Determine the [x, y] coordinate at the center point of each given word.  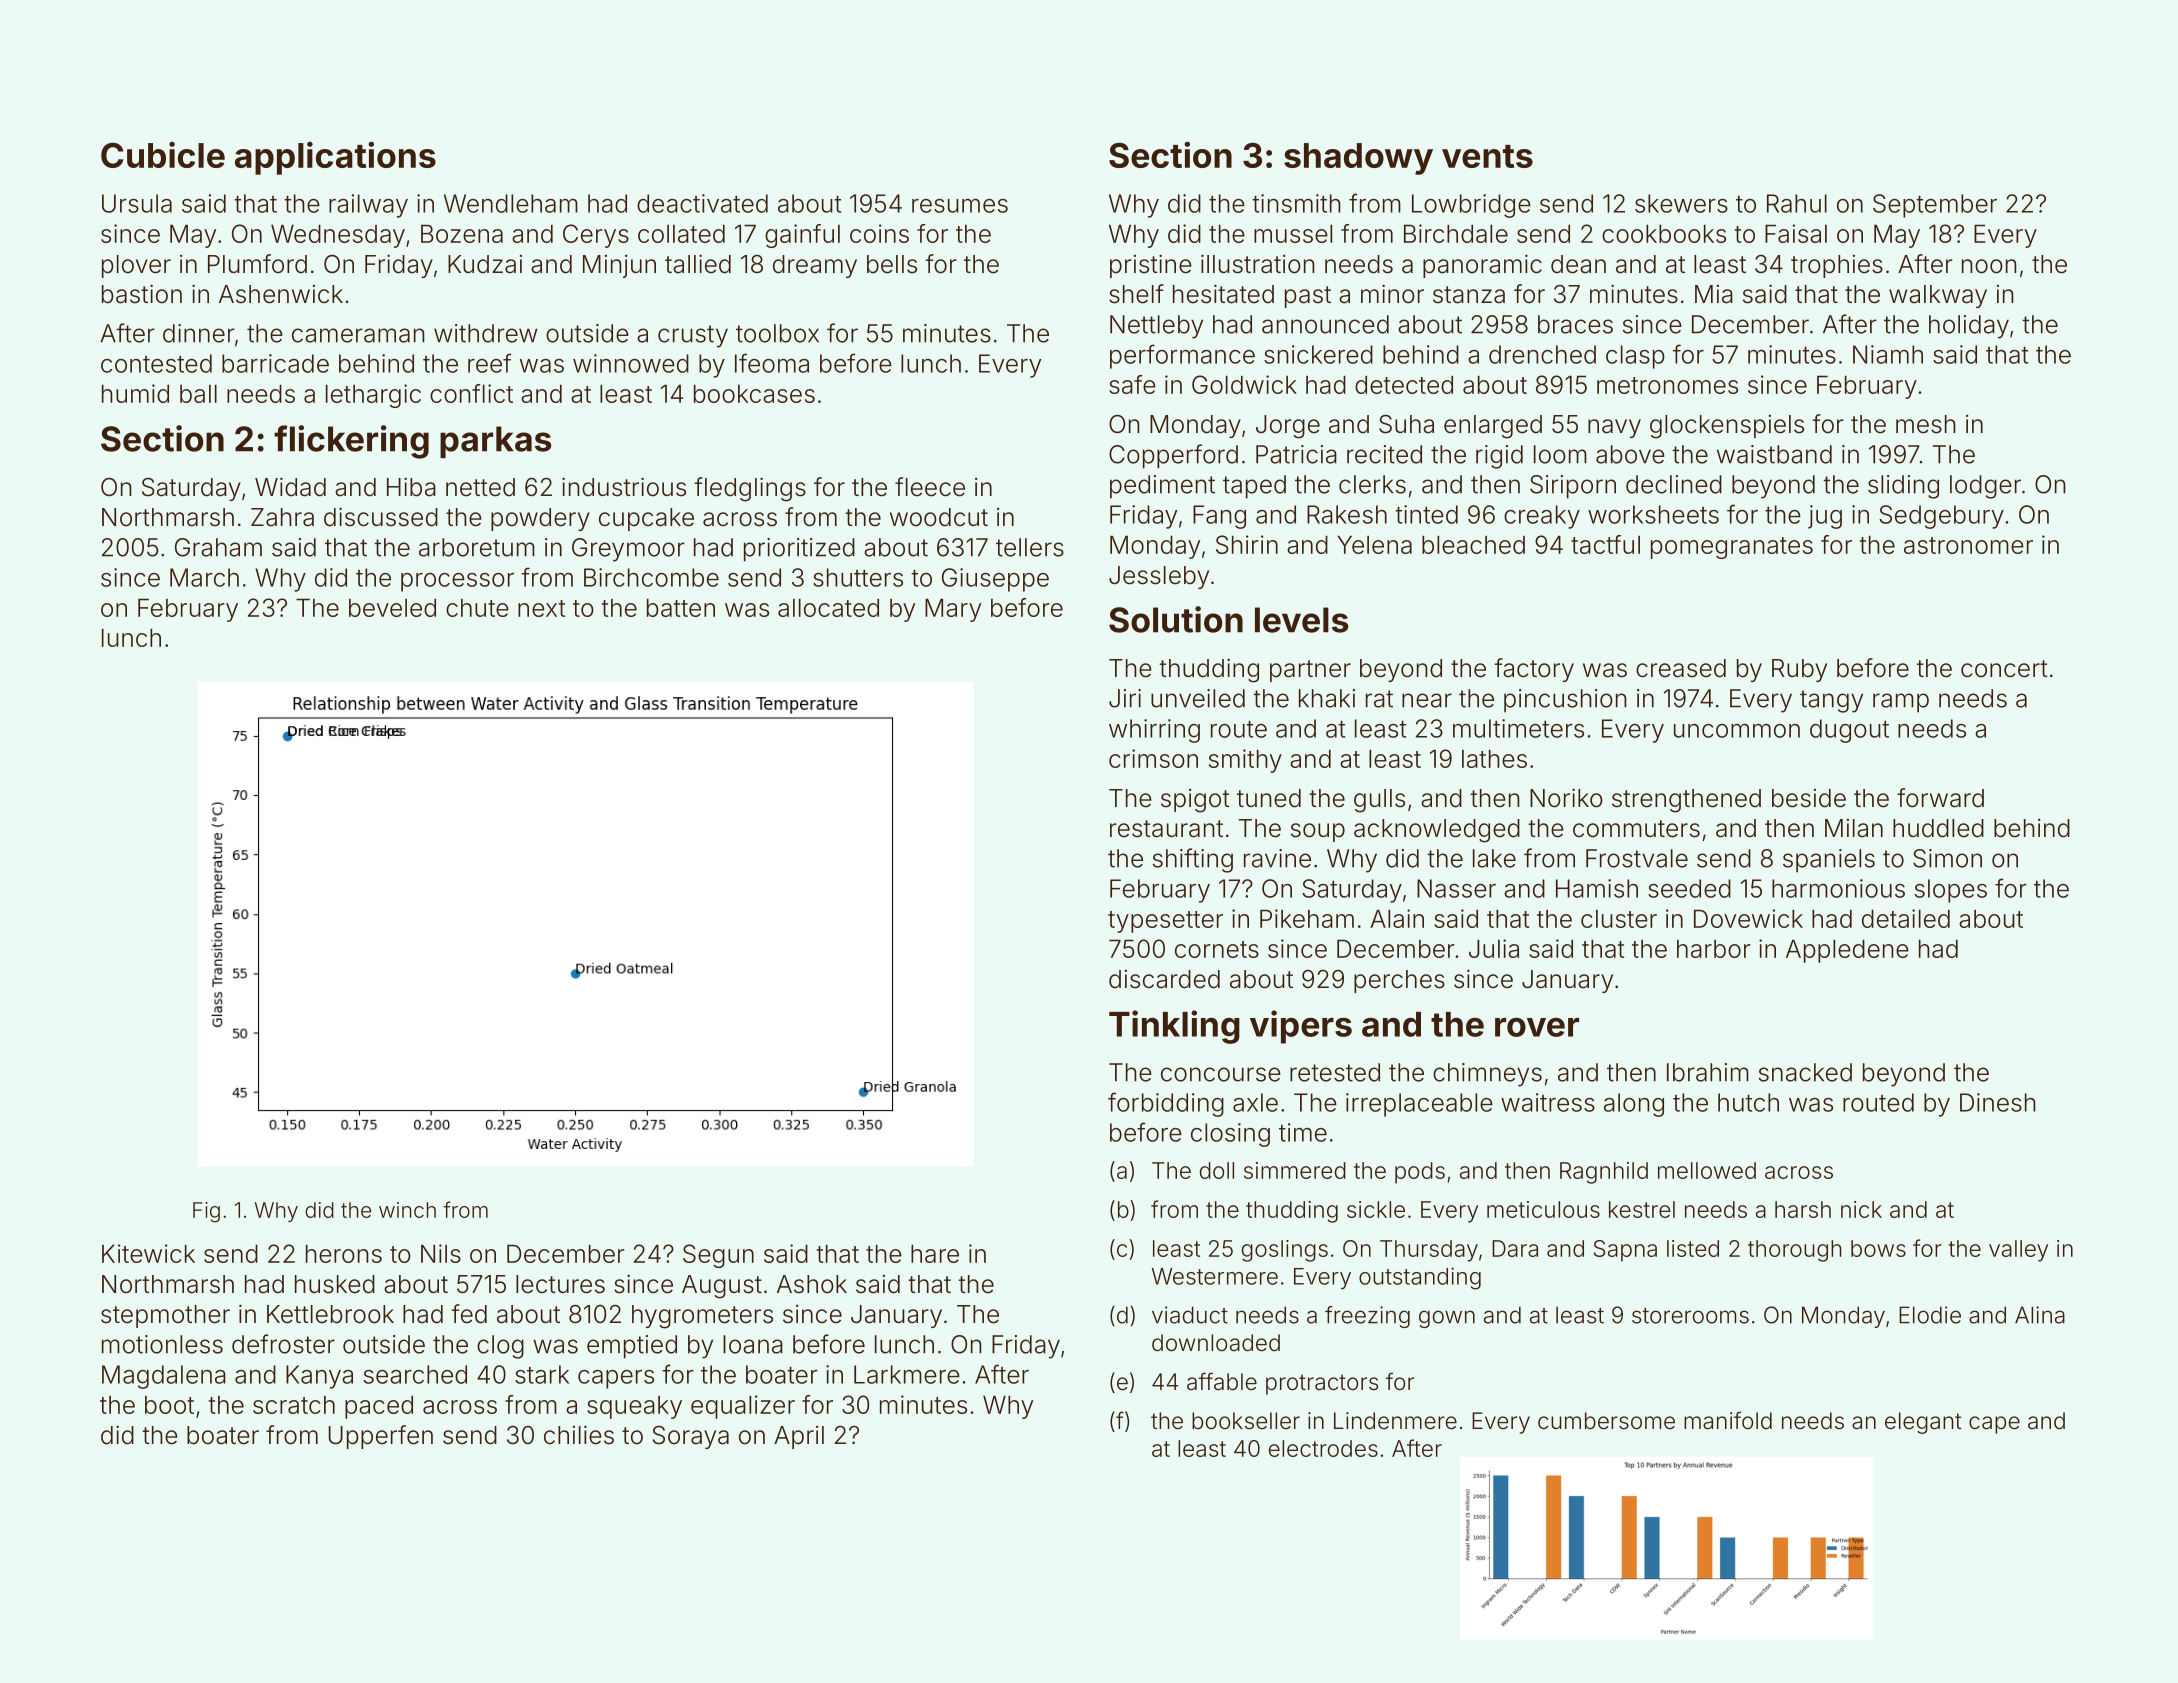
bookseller [1246, 1421]
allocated [828, 607]
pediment [1162, 487]
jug [1825, 517]
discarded [1164, 979]
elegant [1923, 1423]
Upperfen [381, 1437]
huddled [1938, 828]
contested [156, 363]
